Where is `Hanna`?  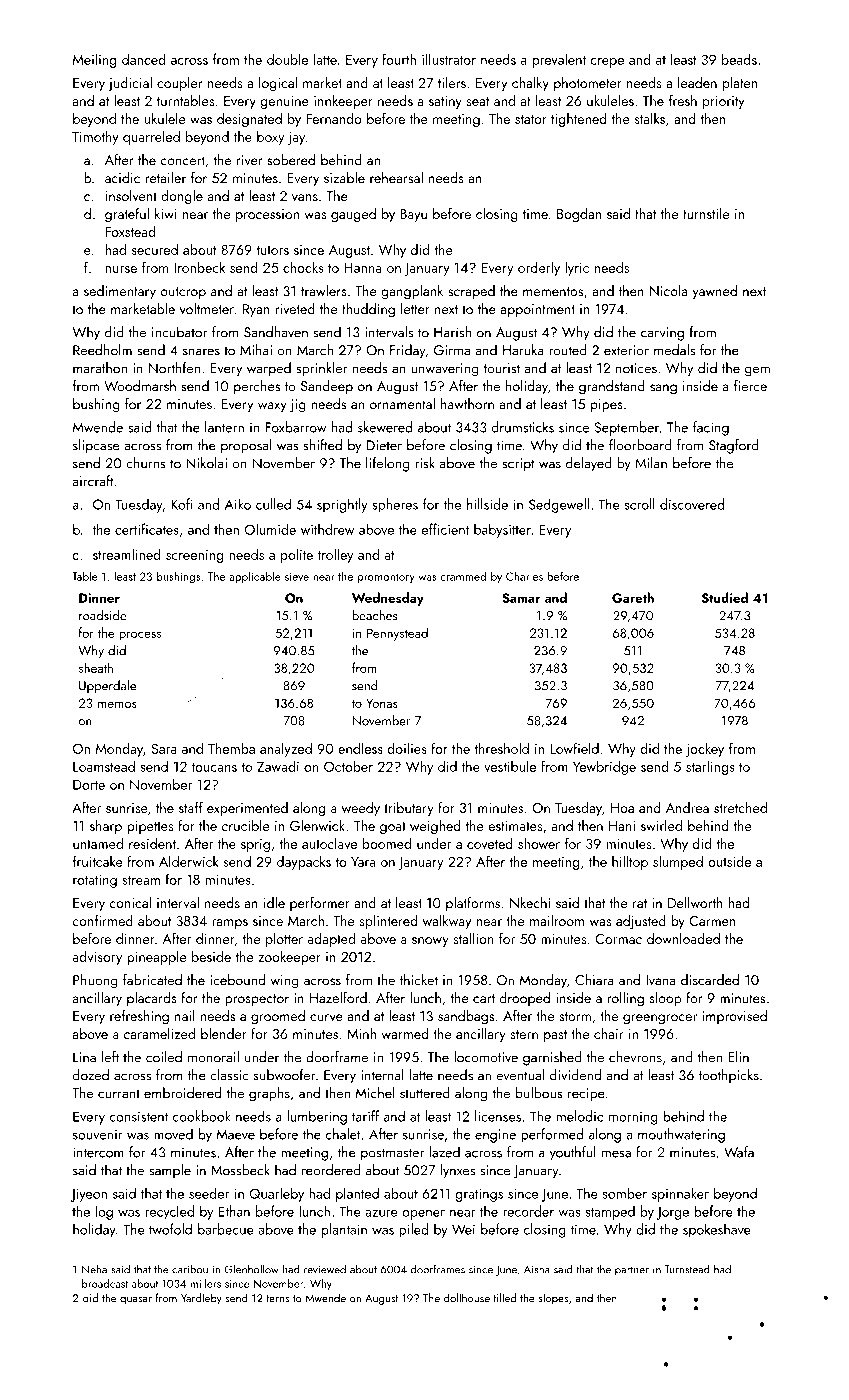
Hanna is located at coordinates (363, 268).
